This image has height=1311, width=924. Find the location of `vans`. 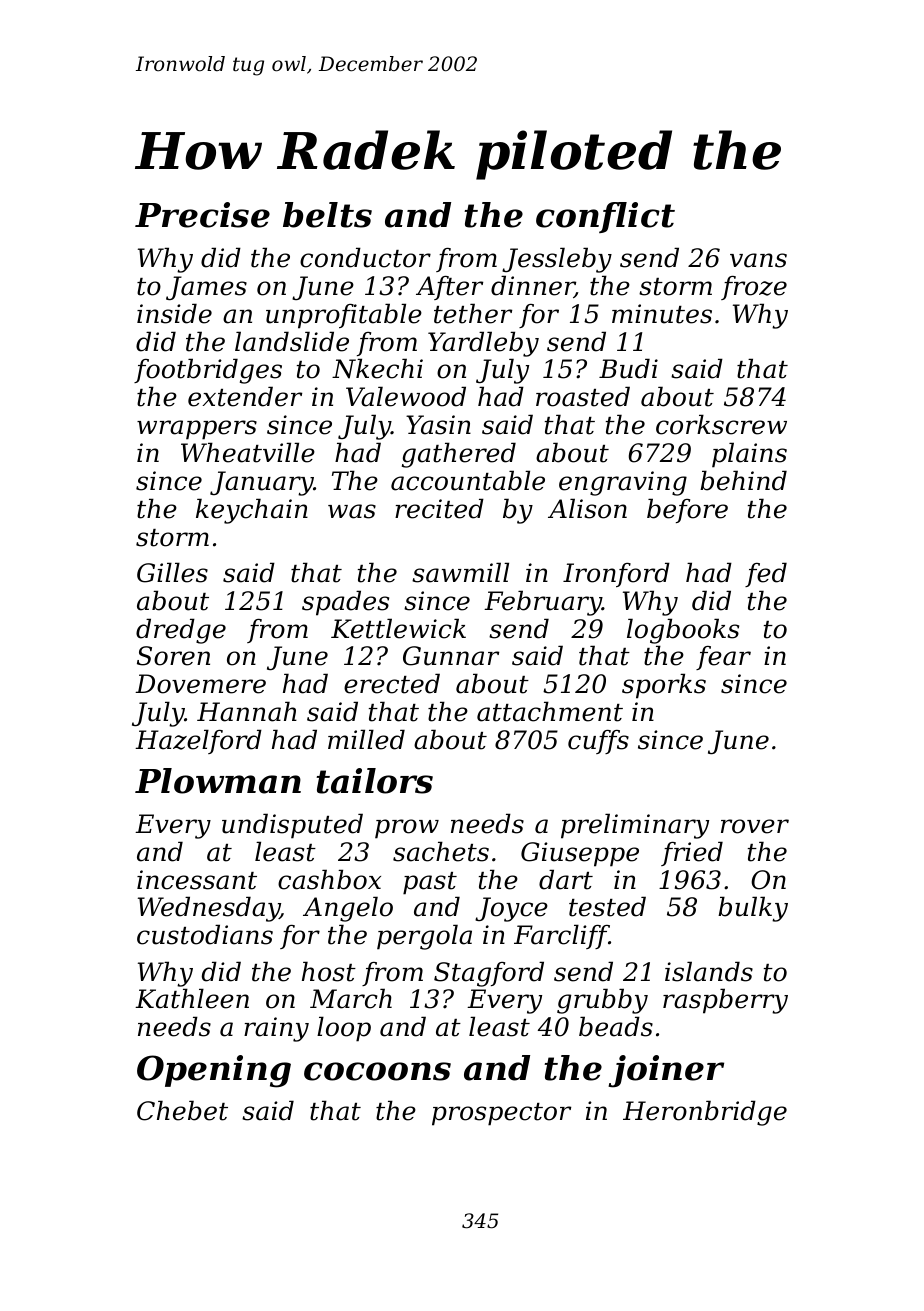

vans is located at coordinates (758, 260).
